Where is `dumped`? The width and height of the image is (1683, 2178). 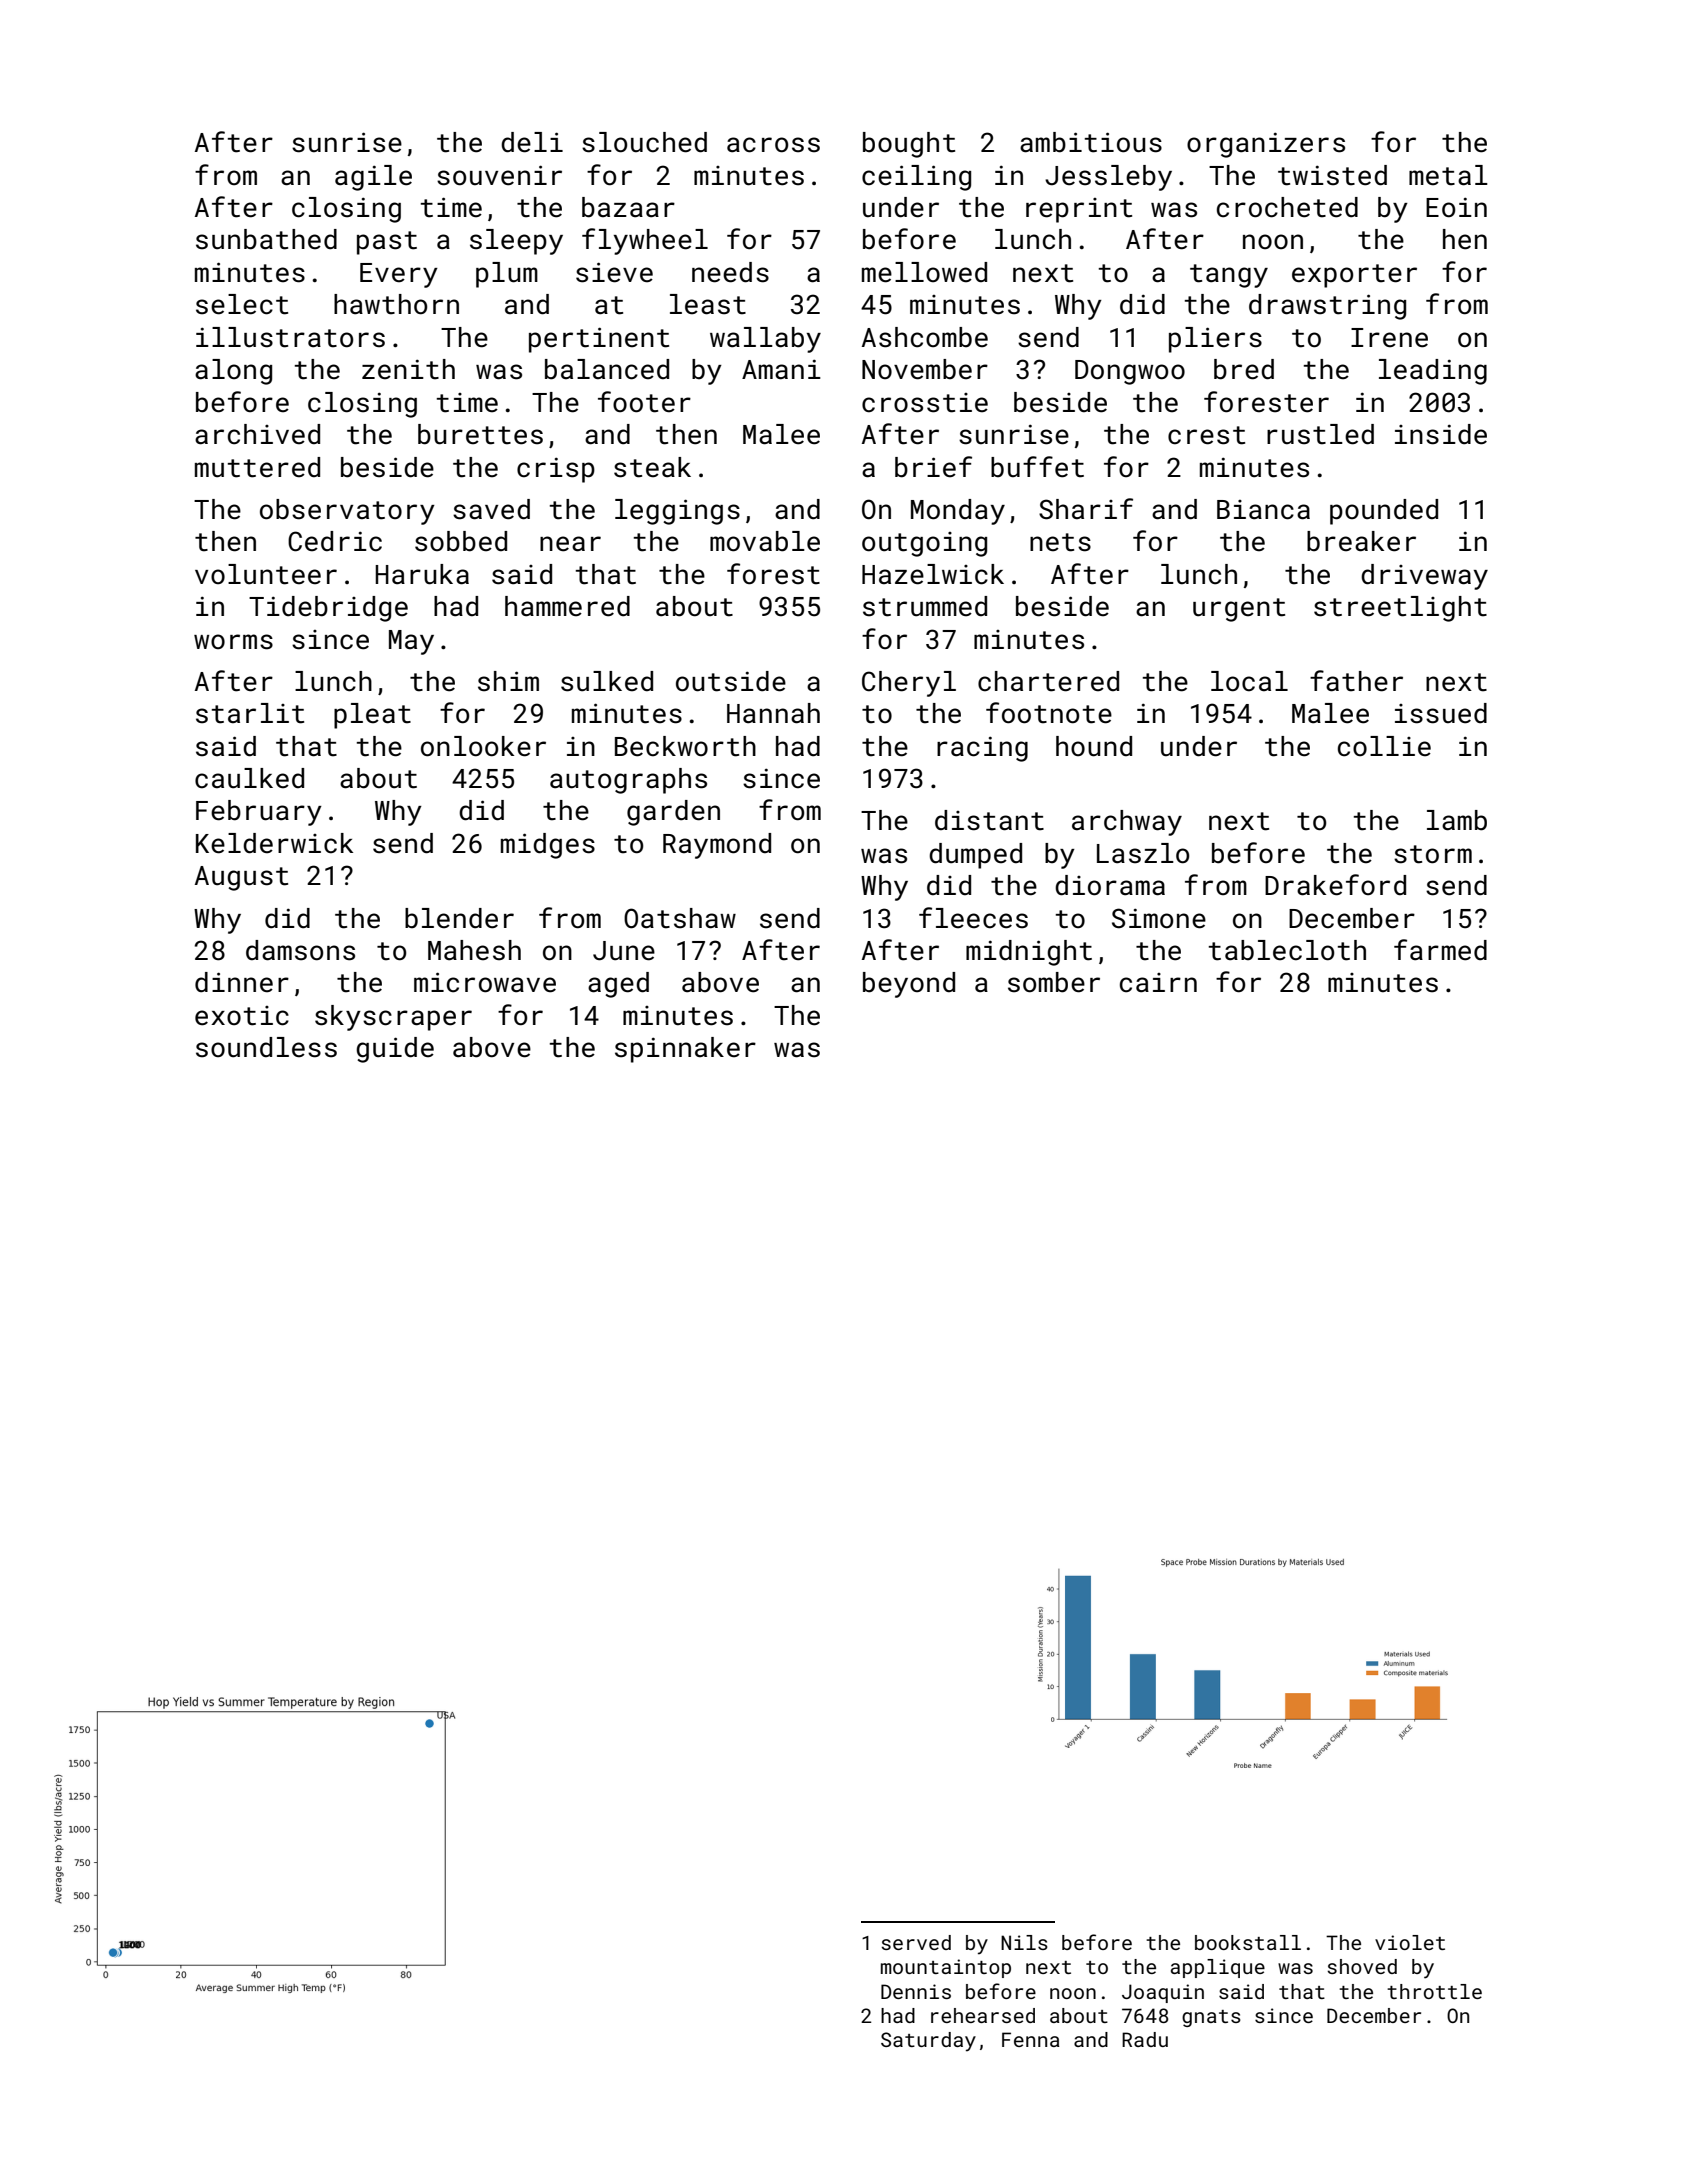 dumped is located at coordinates (975, 856).
